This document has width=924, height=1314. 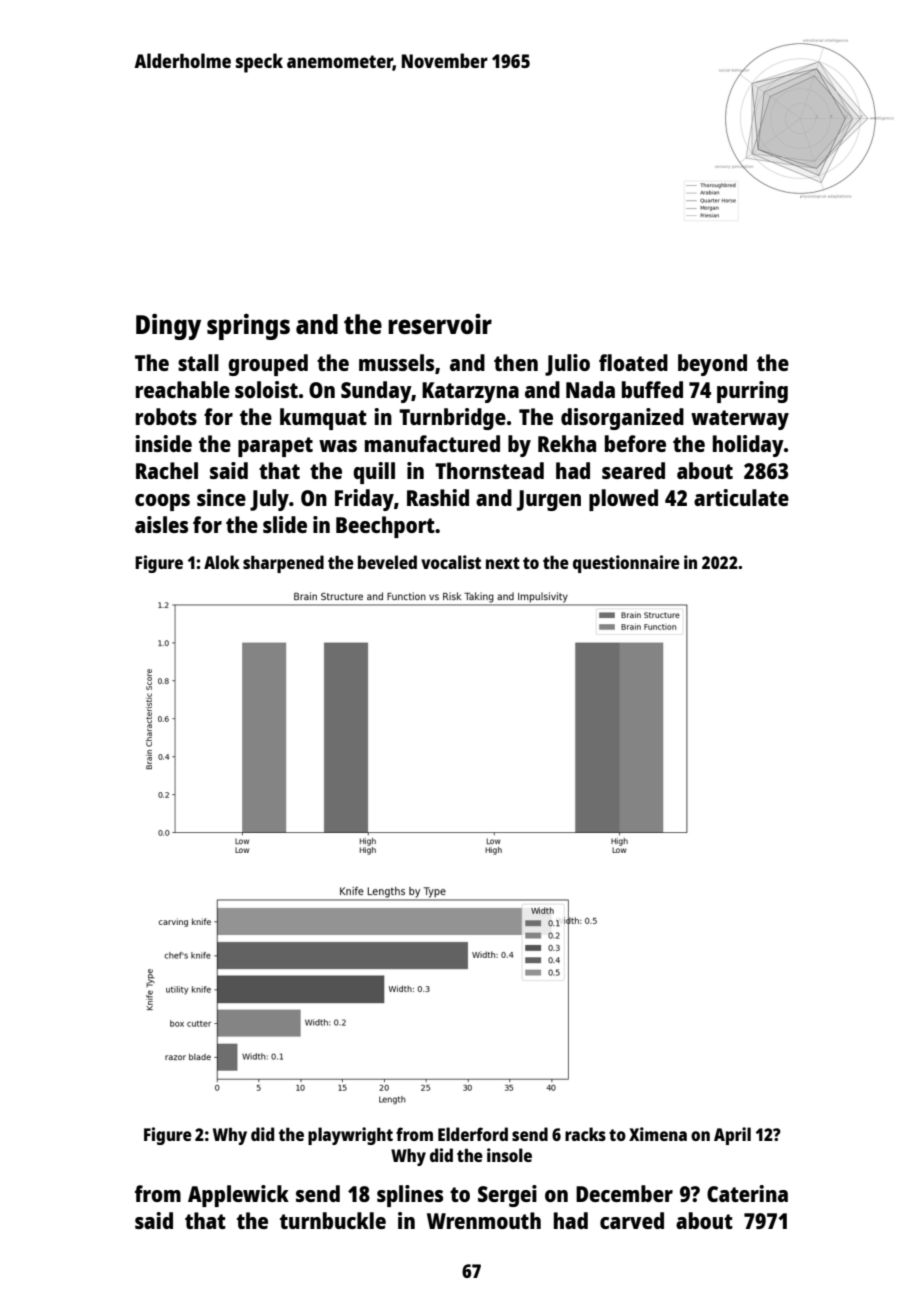 I want to click on sharpened, so click(x=283, y=564).
